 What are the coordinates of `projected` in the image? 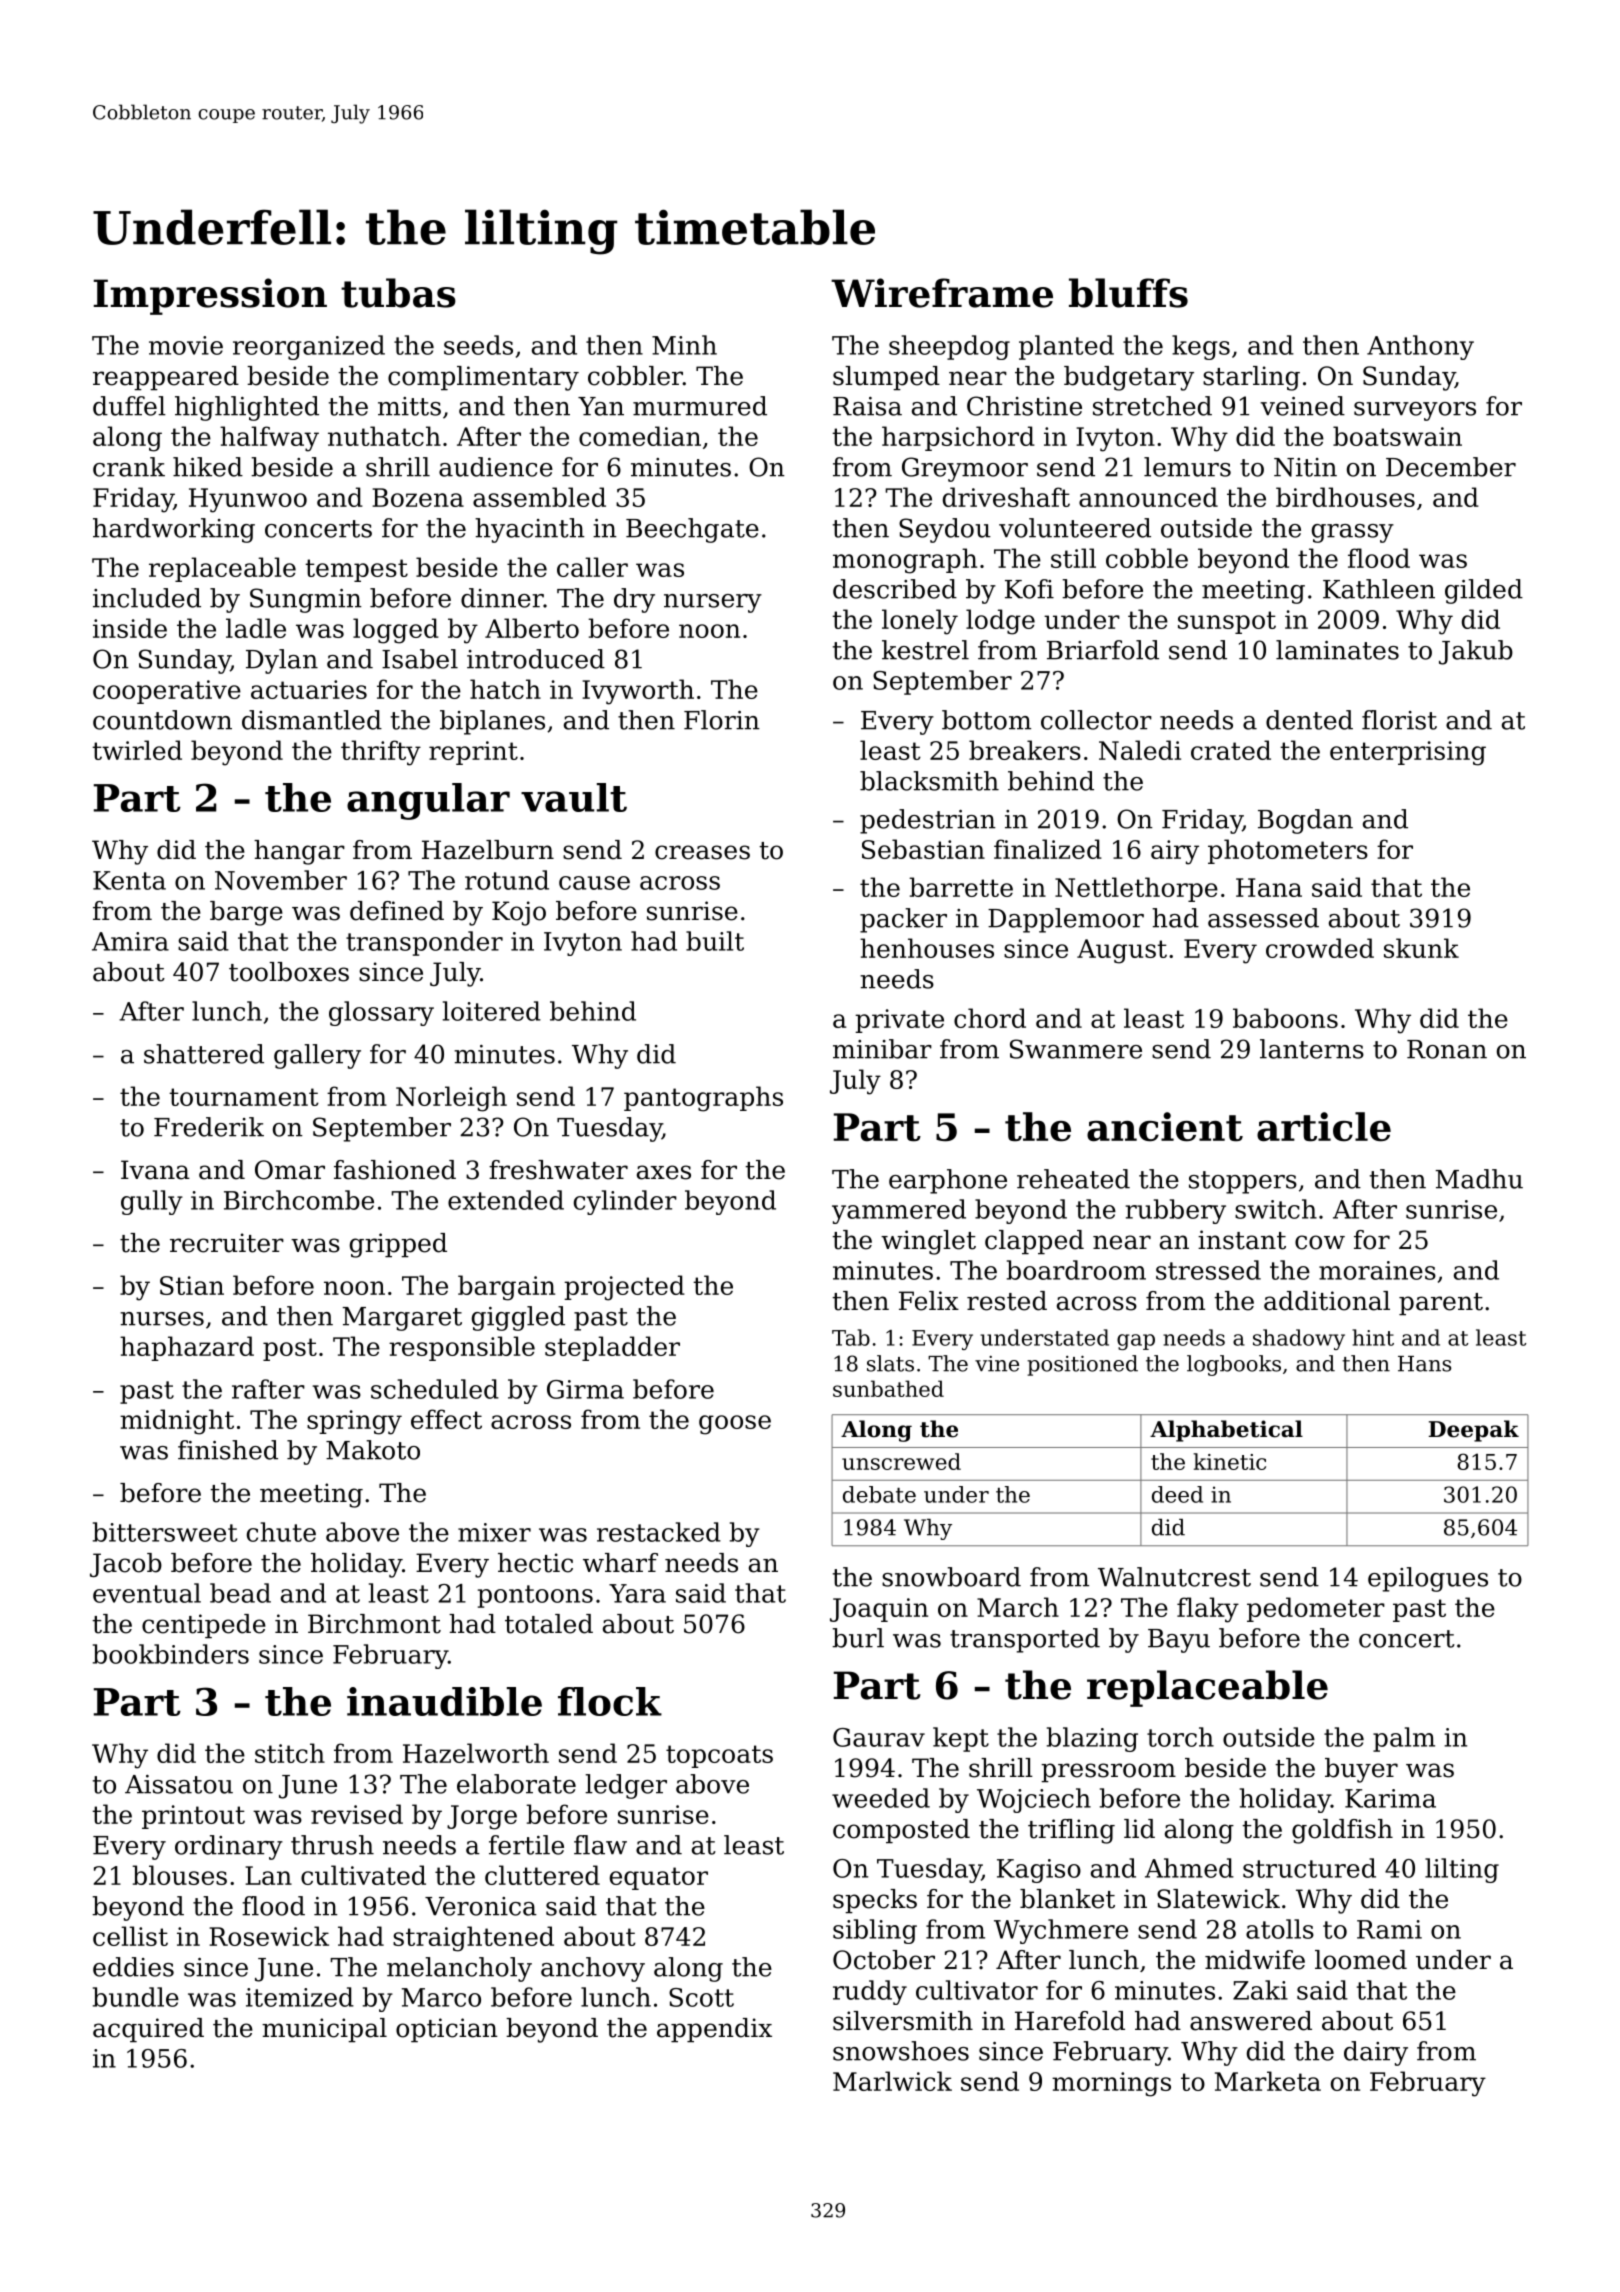 It's located at (624, 1288).
